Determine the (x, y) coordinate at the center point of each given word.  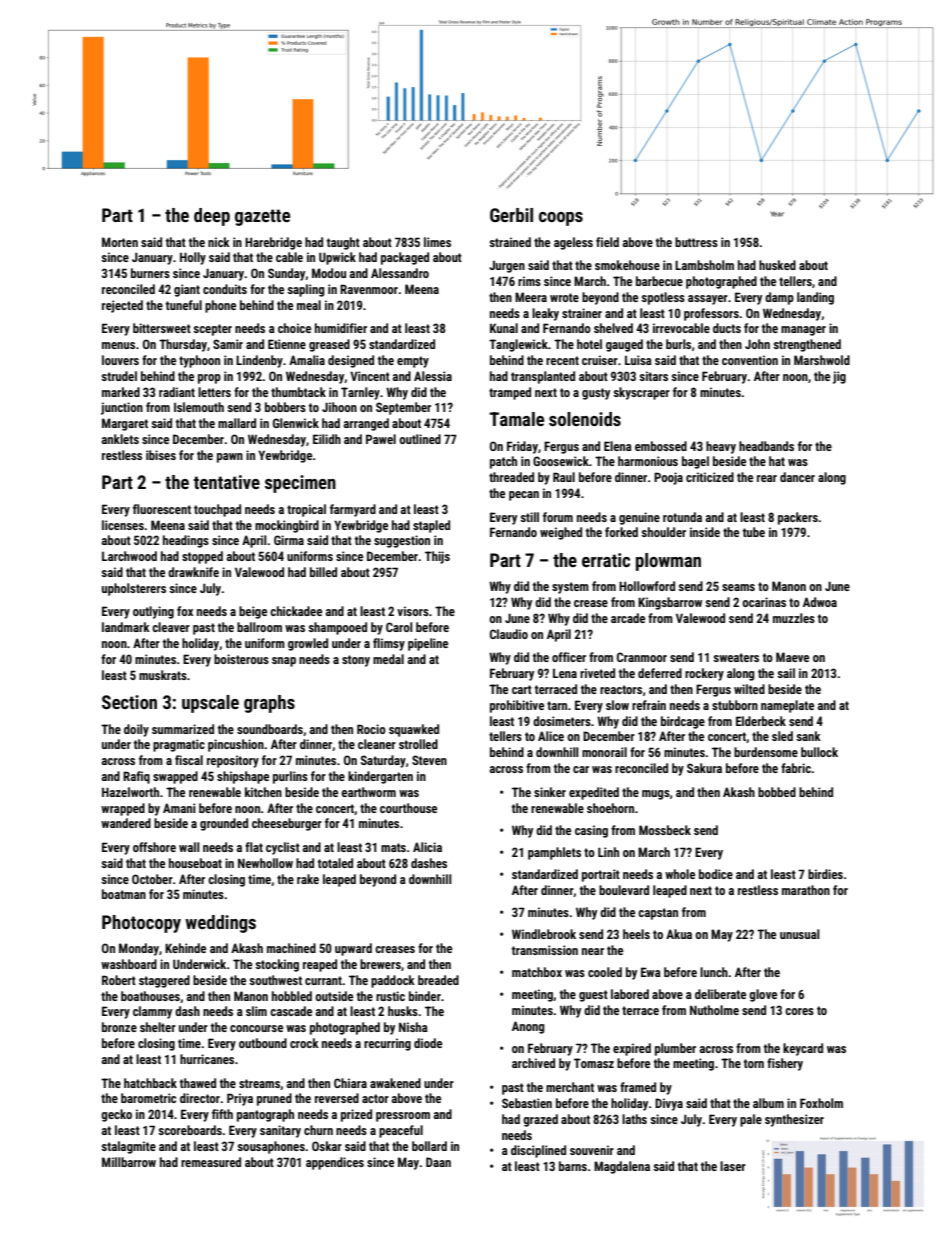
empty (413, 362)
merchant (570, 1087)
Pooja (668, 478)
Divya (669, 1104)
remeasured (211, 1162)
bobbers (285, 407)
